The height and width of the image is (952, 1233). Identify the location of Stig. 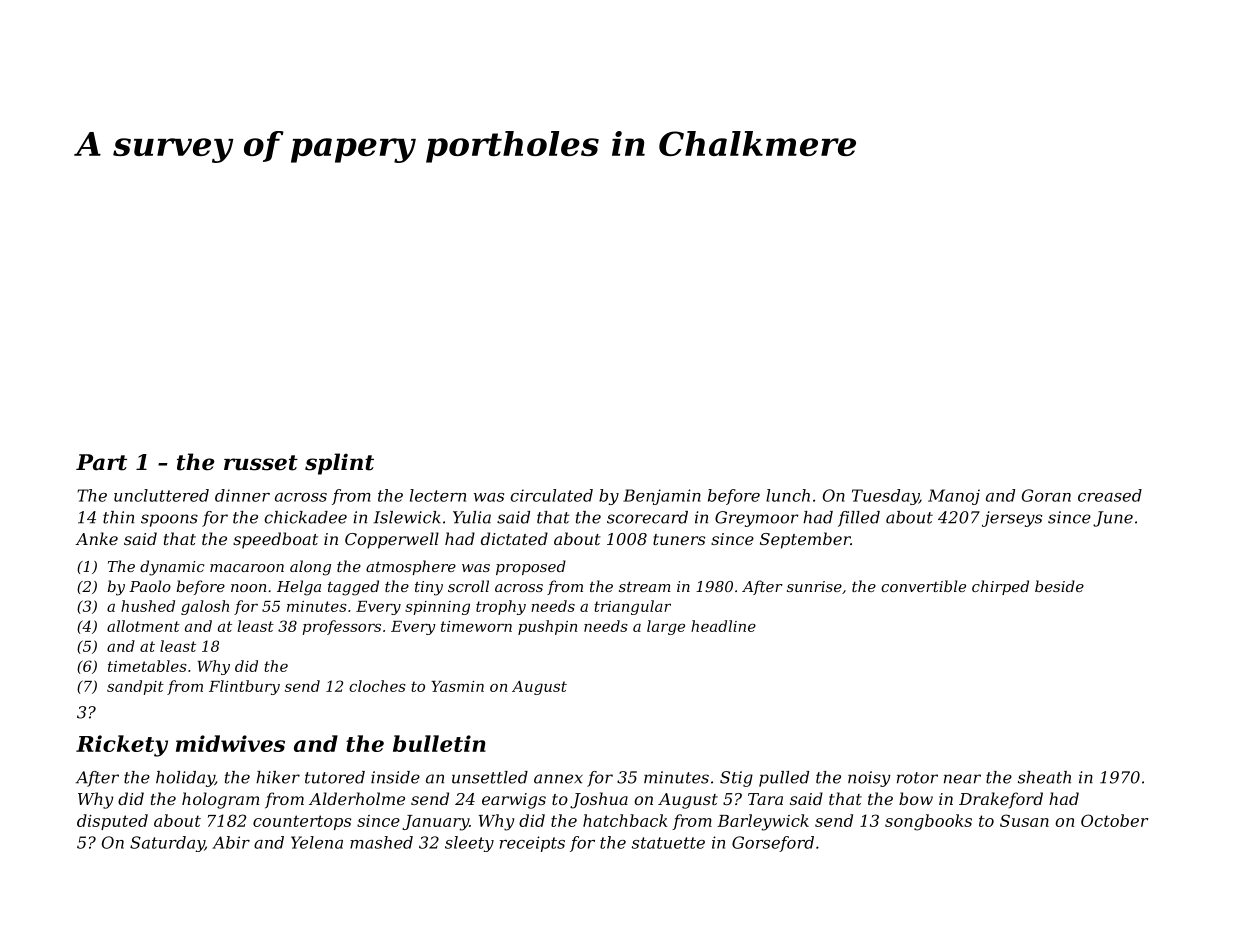
(736, 779).
